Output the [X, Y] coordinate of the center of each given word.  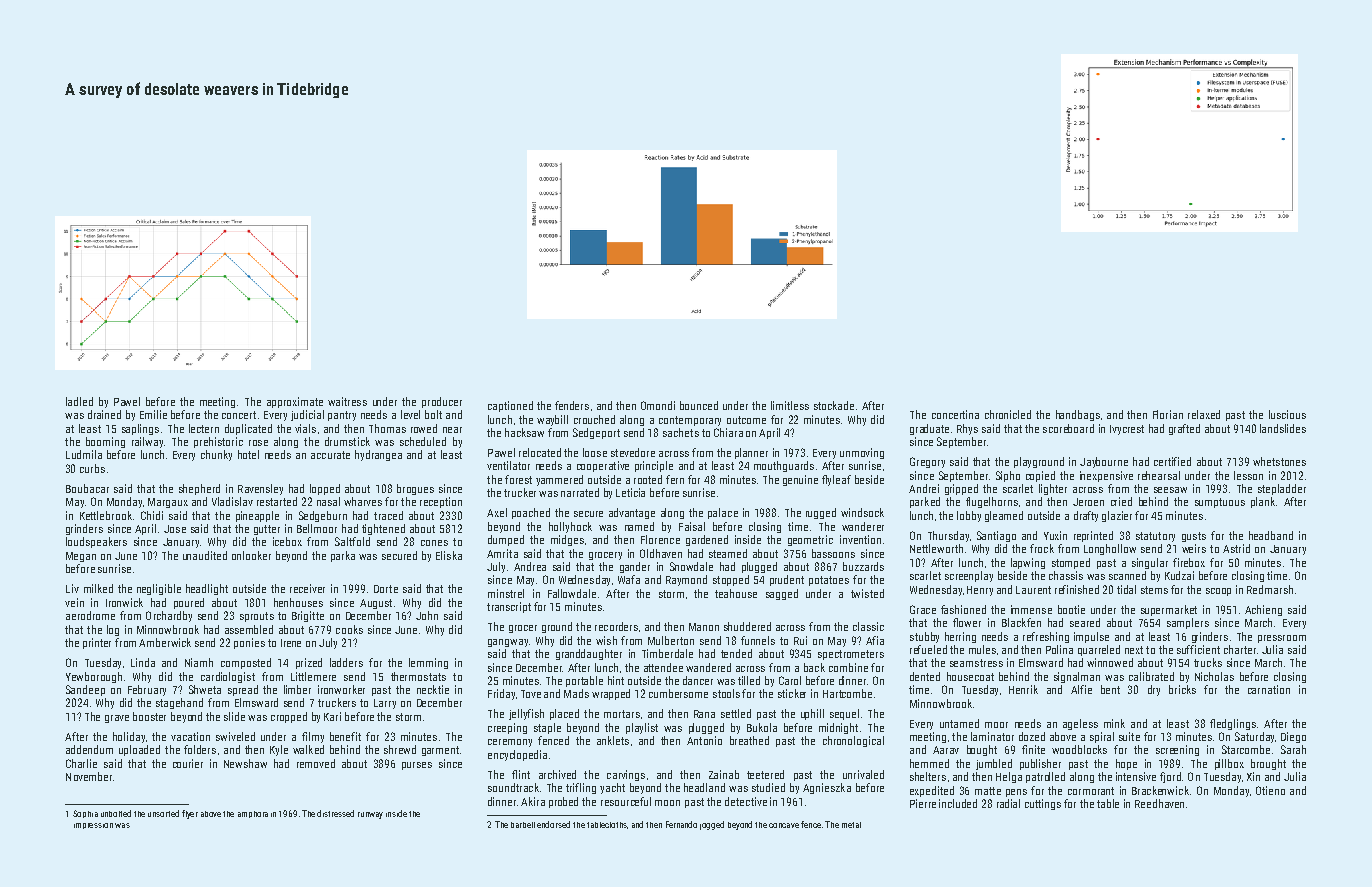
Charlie [81, 763]
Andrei [924, 488]
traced [388, 515]
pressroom [1282, 639]
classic [868, 626]
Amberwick [165, 642]
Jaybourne [1104, 462]
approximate [295, 402]
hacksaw [524, 432]
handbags [1078, 415]
